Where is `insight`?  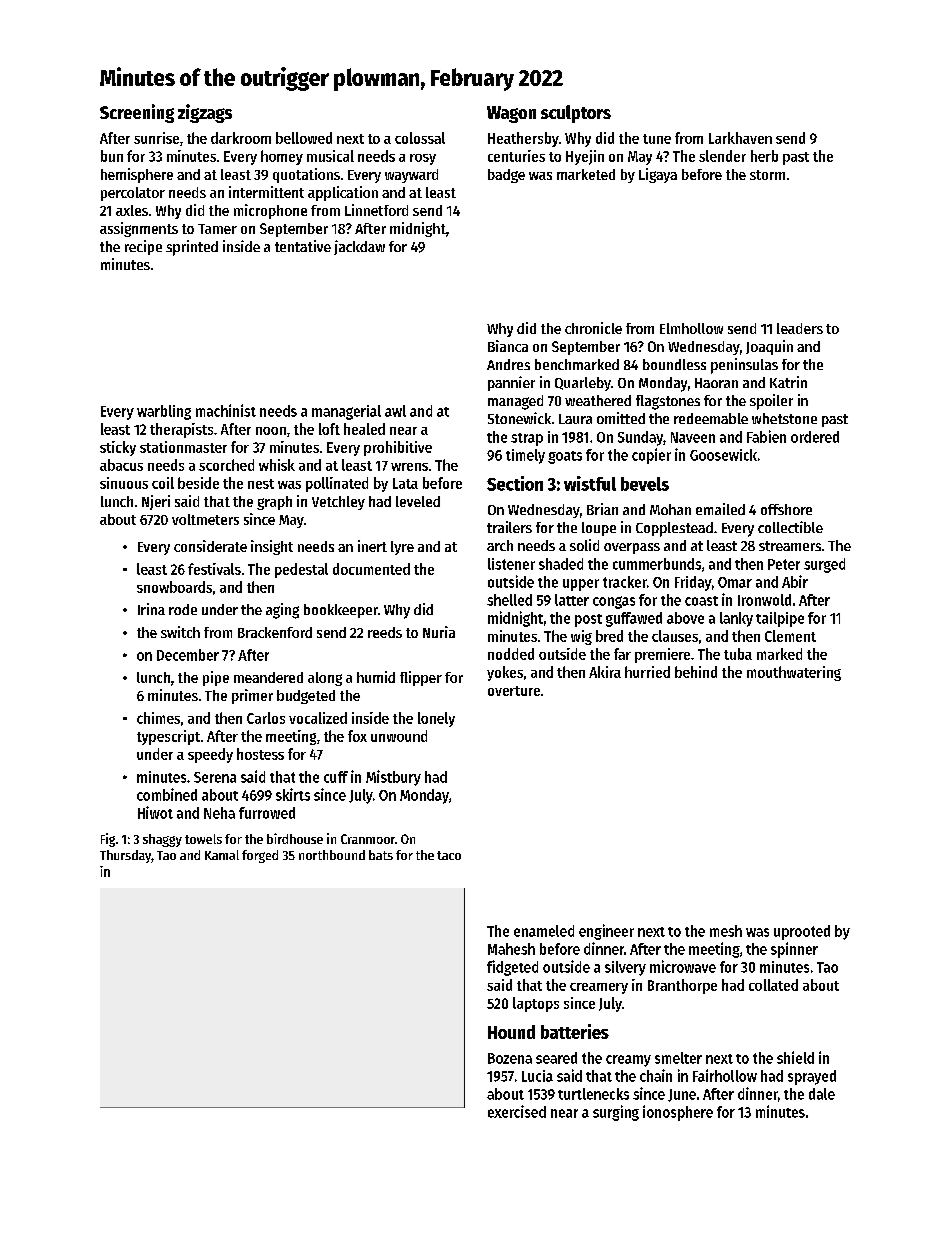 insight is located at coordinates (272, 547).
